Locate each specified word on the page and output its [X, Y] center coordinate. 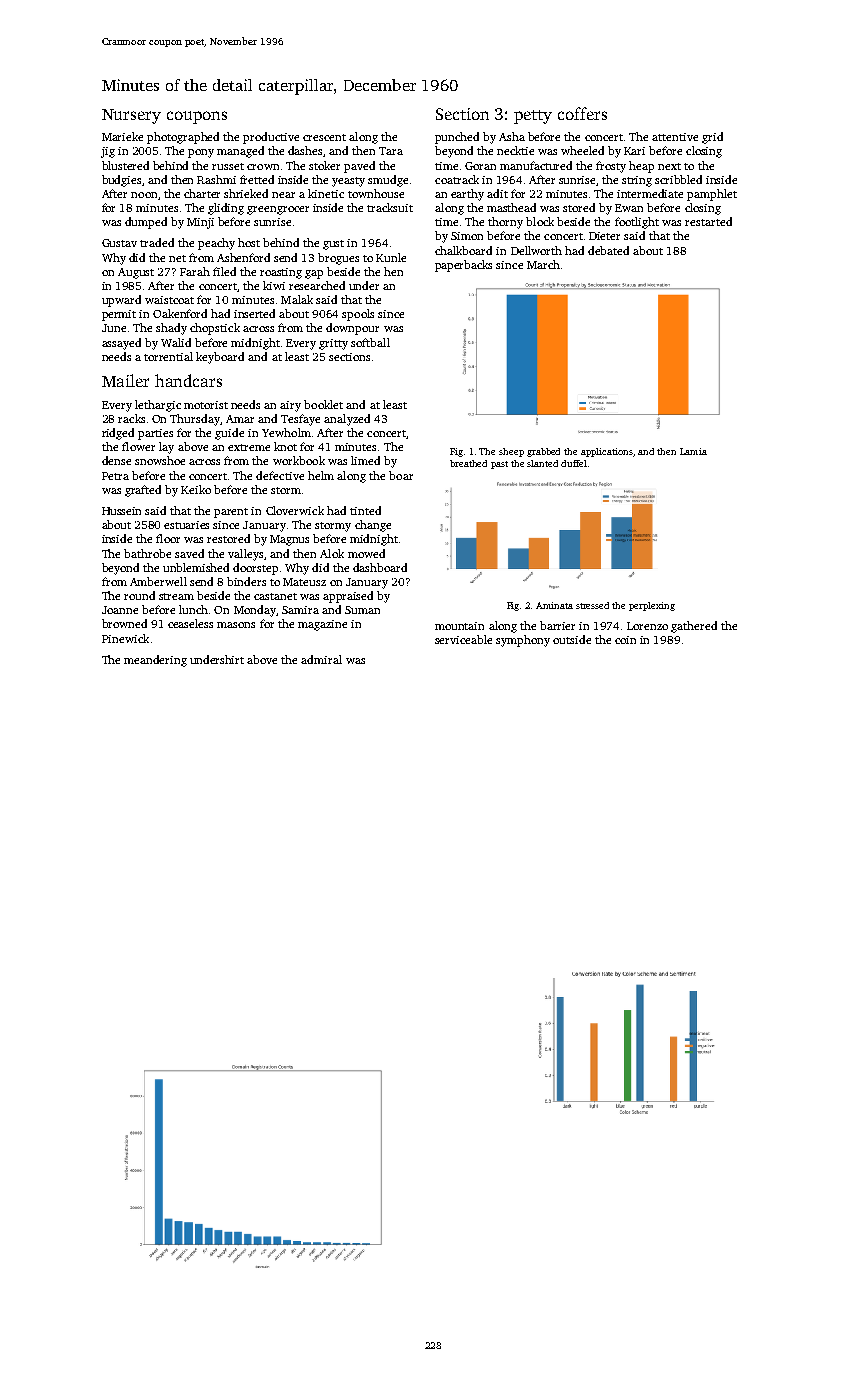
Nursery [131, 116]
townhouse [376, 193]
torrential [168, 356]
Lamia [693, 451]
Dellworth [536, 250]
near [283, 195]
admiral [321, 659]
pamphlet [712, 195]
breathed [468, 463]
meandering [155, 661]
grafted [143, 491]
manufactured [536, 165]
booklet [323, 404]
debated [608, 250]
